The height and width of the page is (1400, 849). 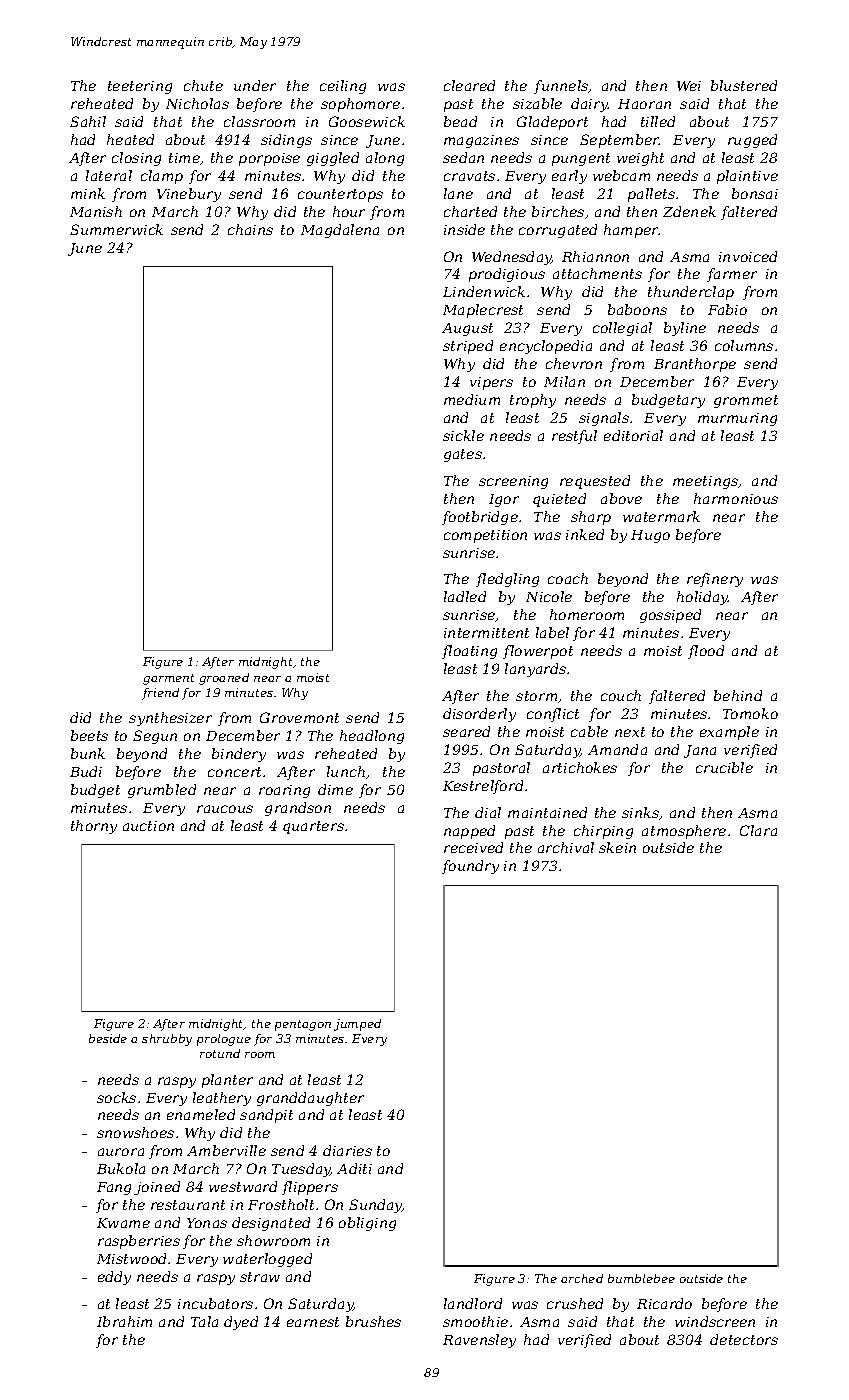 I want to click on bumblebee, so click(x=641, y=1278).
